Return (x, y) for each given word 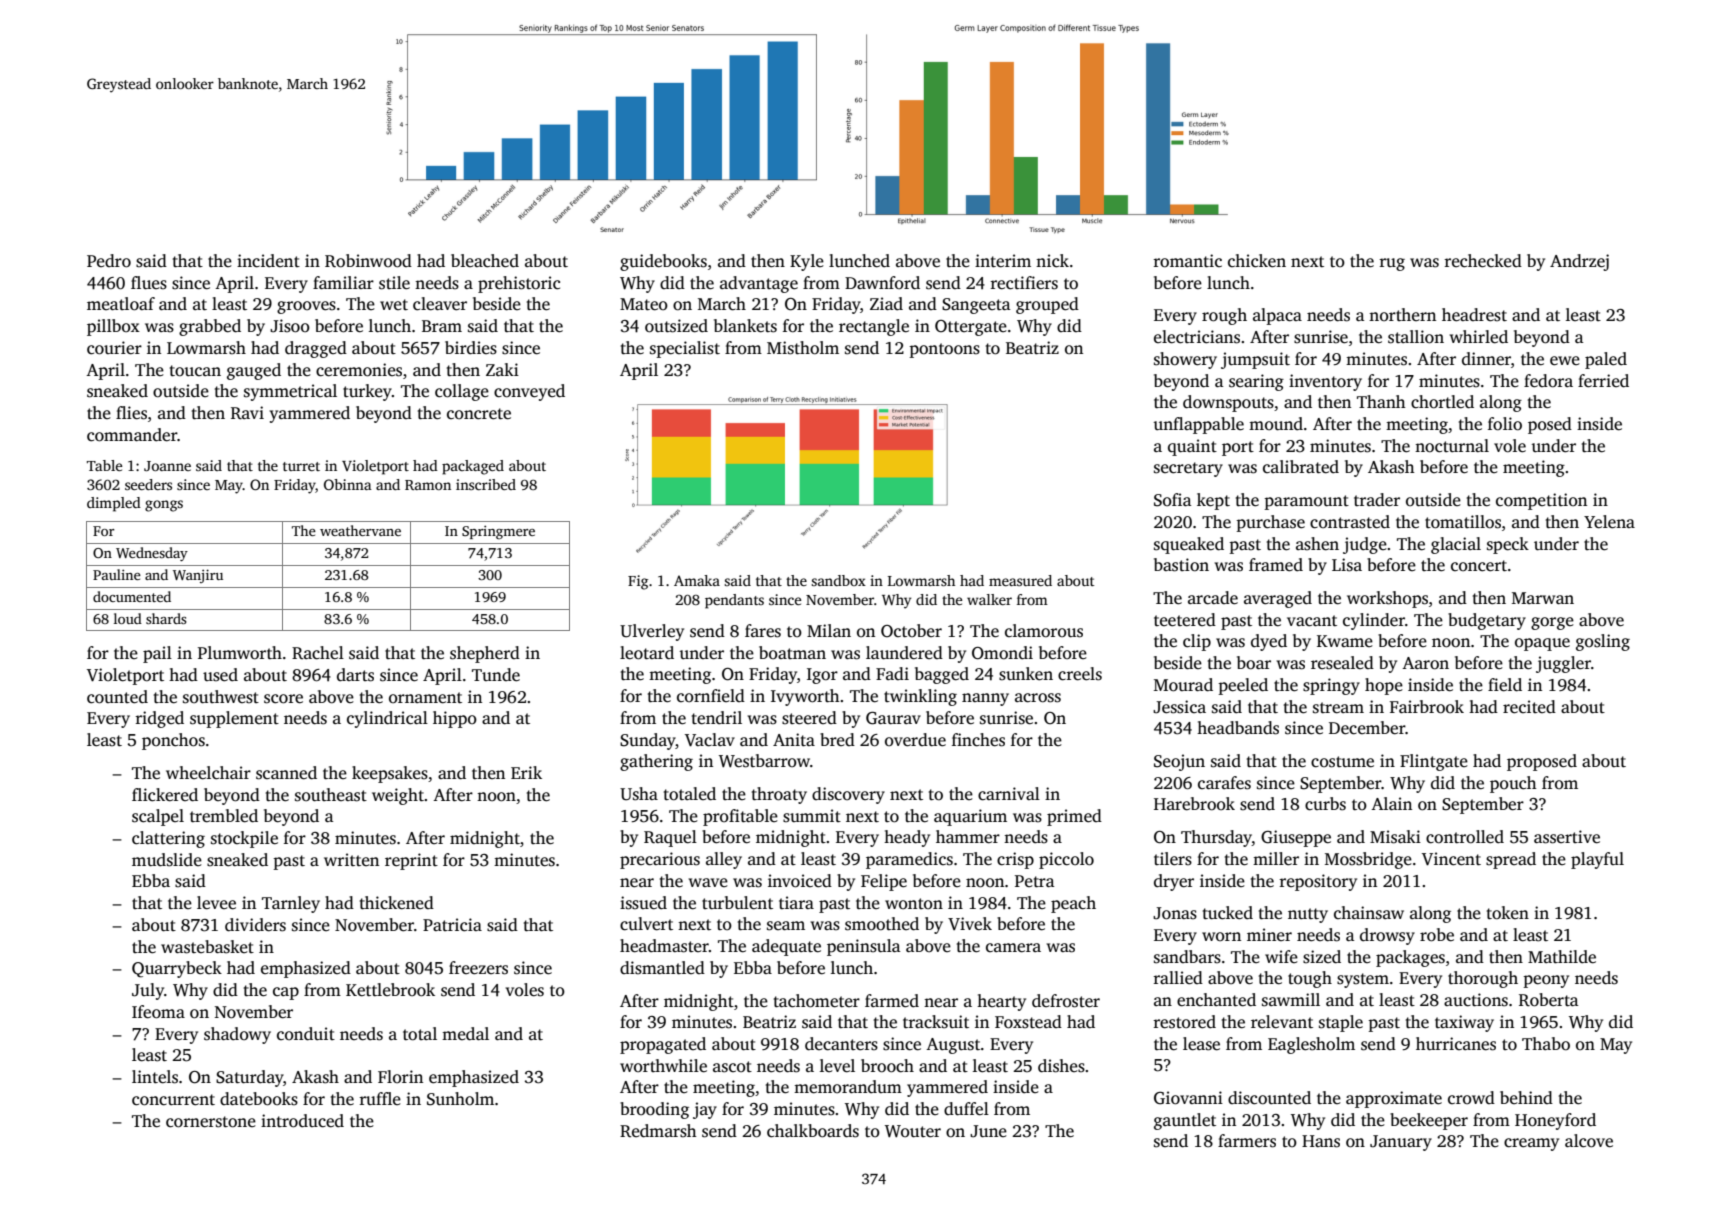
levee (216, 903)
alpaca (1277, 316)
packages (1410, 958)
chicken (1257, 261)
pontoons (944, 350)
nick (1052, 261)
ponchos (173, 741)
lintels (155, 1077)
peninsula (863, 947)
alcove (1589, 1141)
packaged (473, 467)
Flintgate (1434, 762)
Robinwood (368, 261)
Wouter (913, 1131)
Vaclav (710, 740)
